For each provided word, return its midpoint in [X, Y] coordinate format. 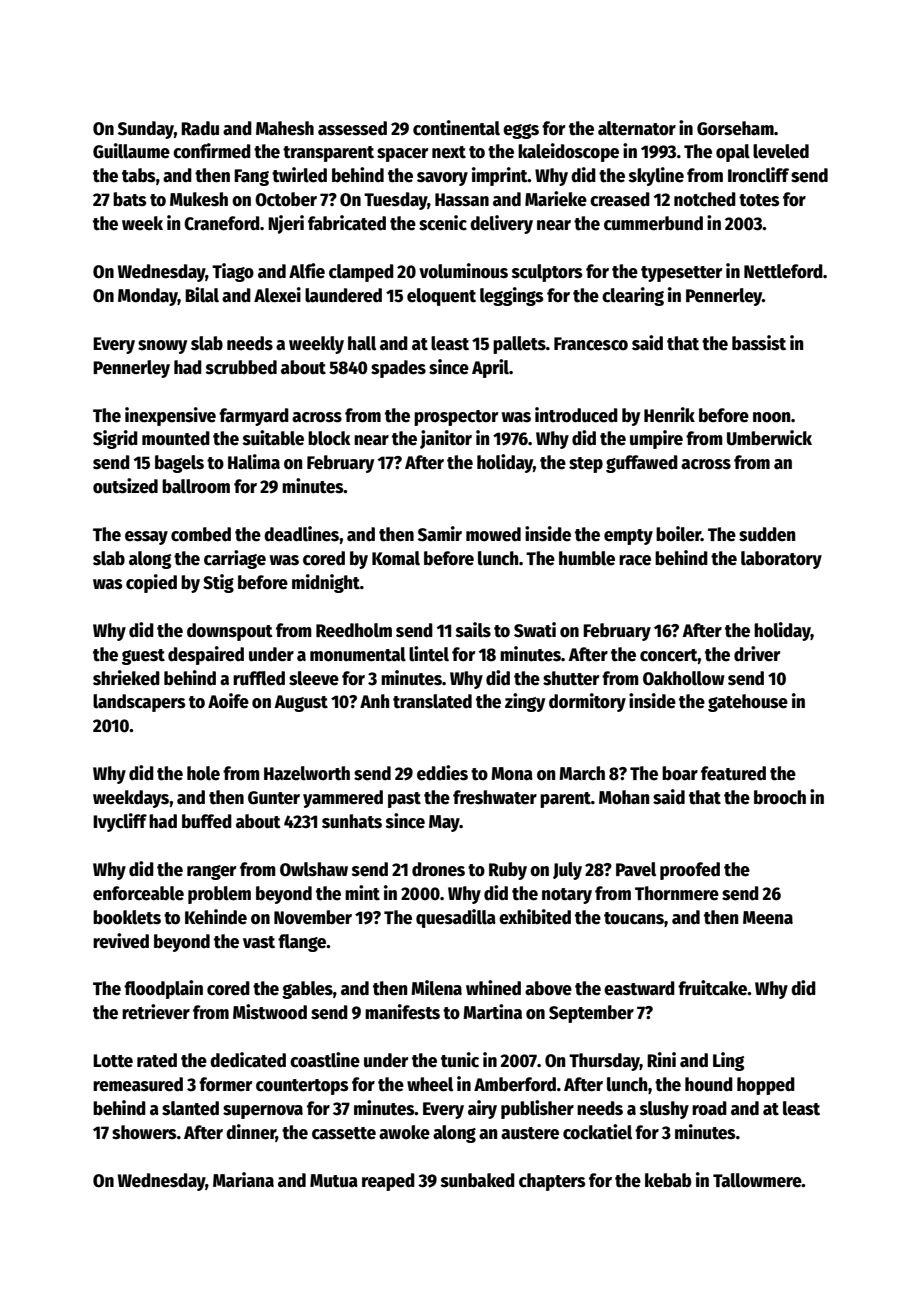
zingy [525, 702]
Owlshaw [314, 869]
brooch [780, 797]
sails [473, 630]
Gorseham [735, 128]
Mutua [334, 1181]
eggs [521, 131]
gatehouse [748, 703]
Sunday [146, 130]
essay [146, 538]
